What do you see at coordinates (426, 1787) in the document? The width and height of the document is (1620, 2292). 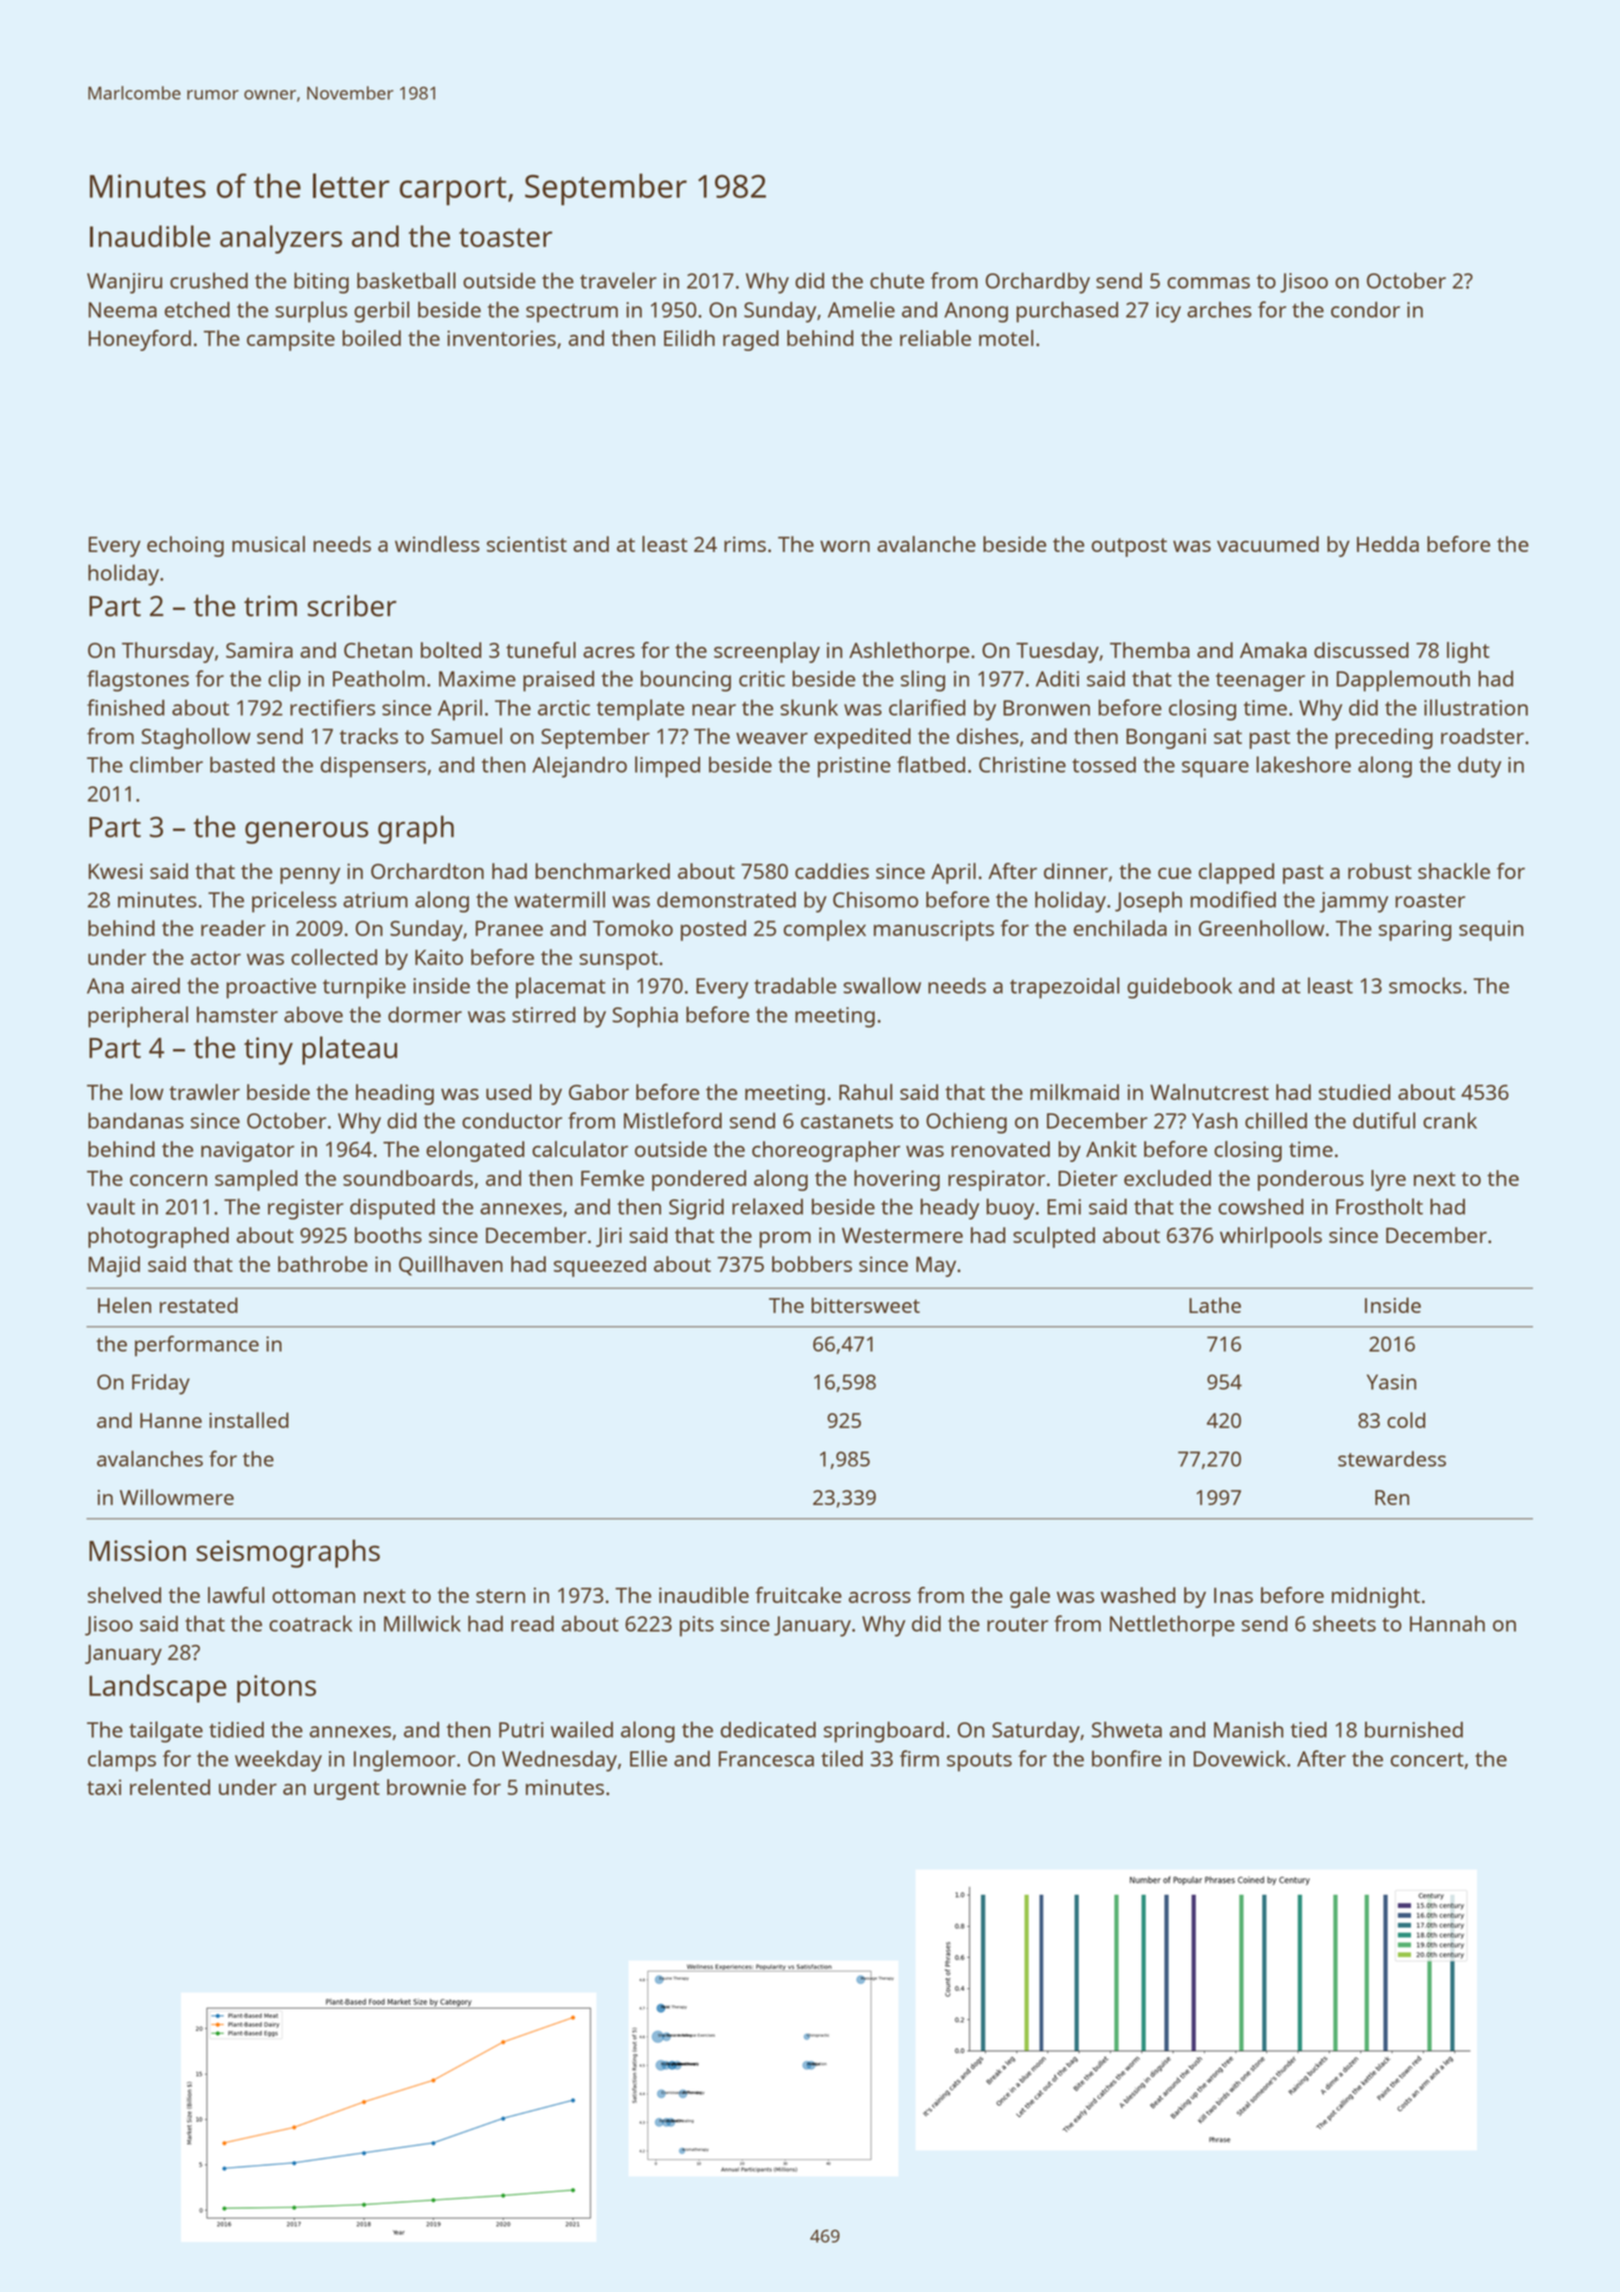 I see `brownie` at bounding box center [426, 1787].
